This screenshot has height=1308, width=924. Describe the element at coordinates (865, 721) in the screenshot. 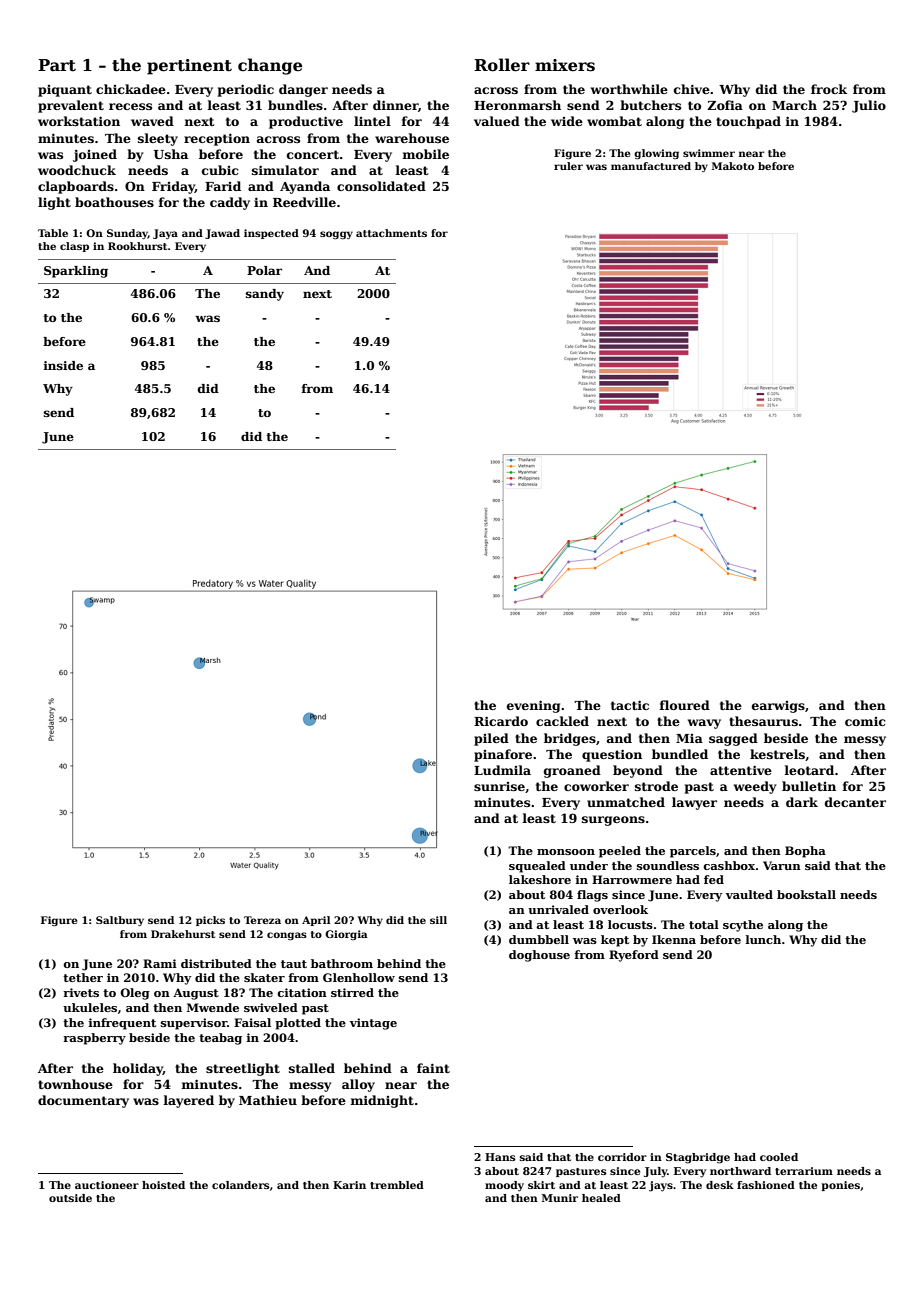

I see `comic` at that location.
